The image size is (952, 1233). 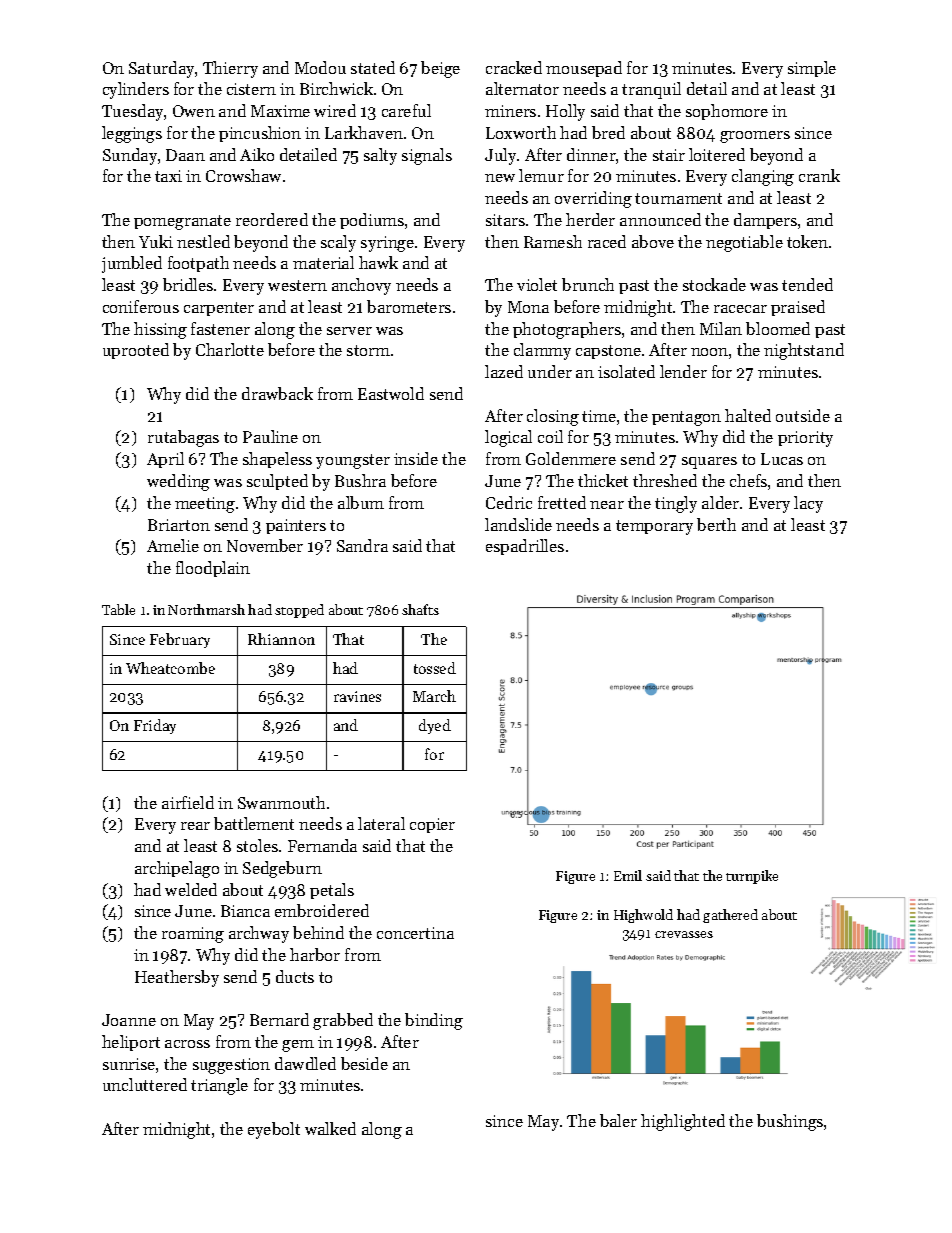 I want to click on loitered, so click(x=717, y=154).
